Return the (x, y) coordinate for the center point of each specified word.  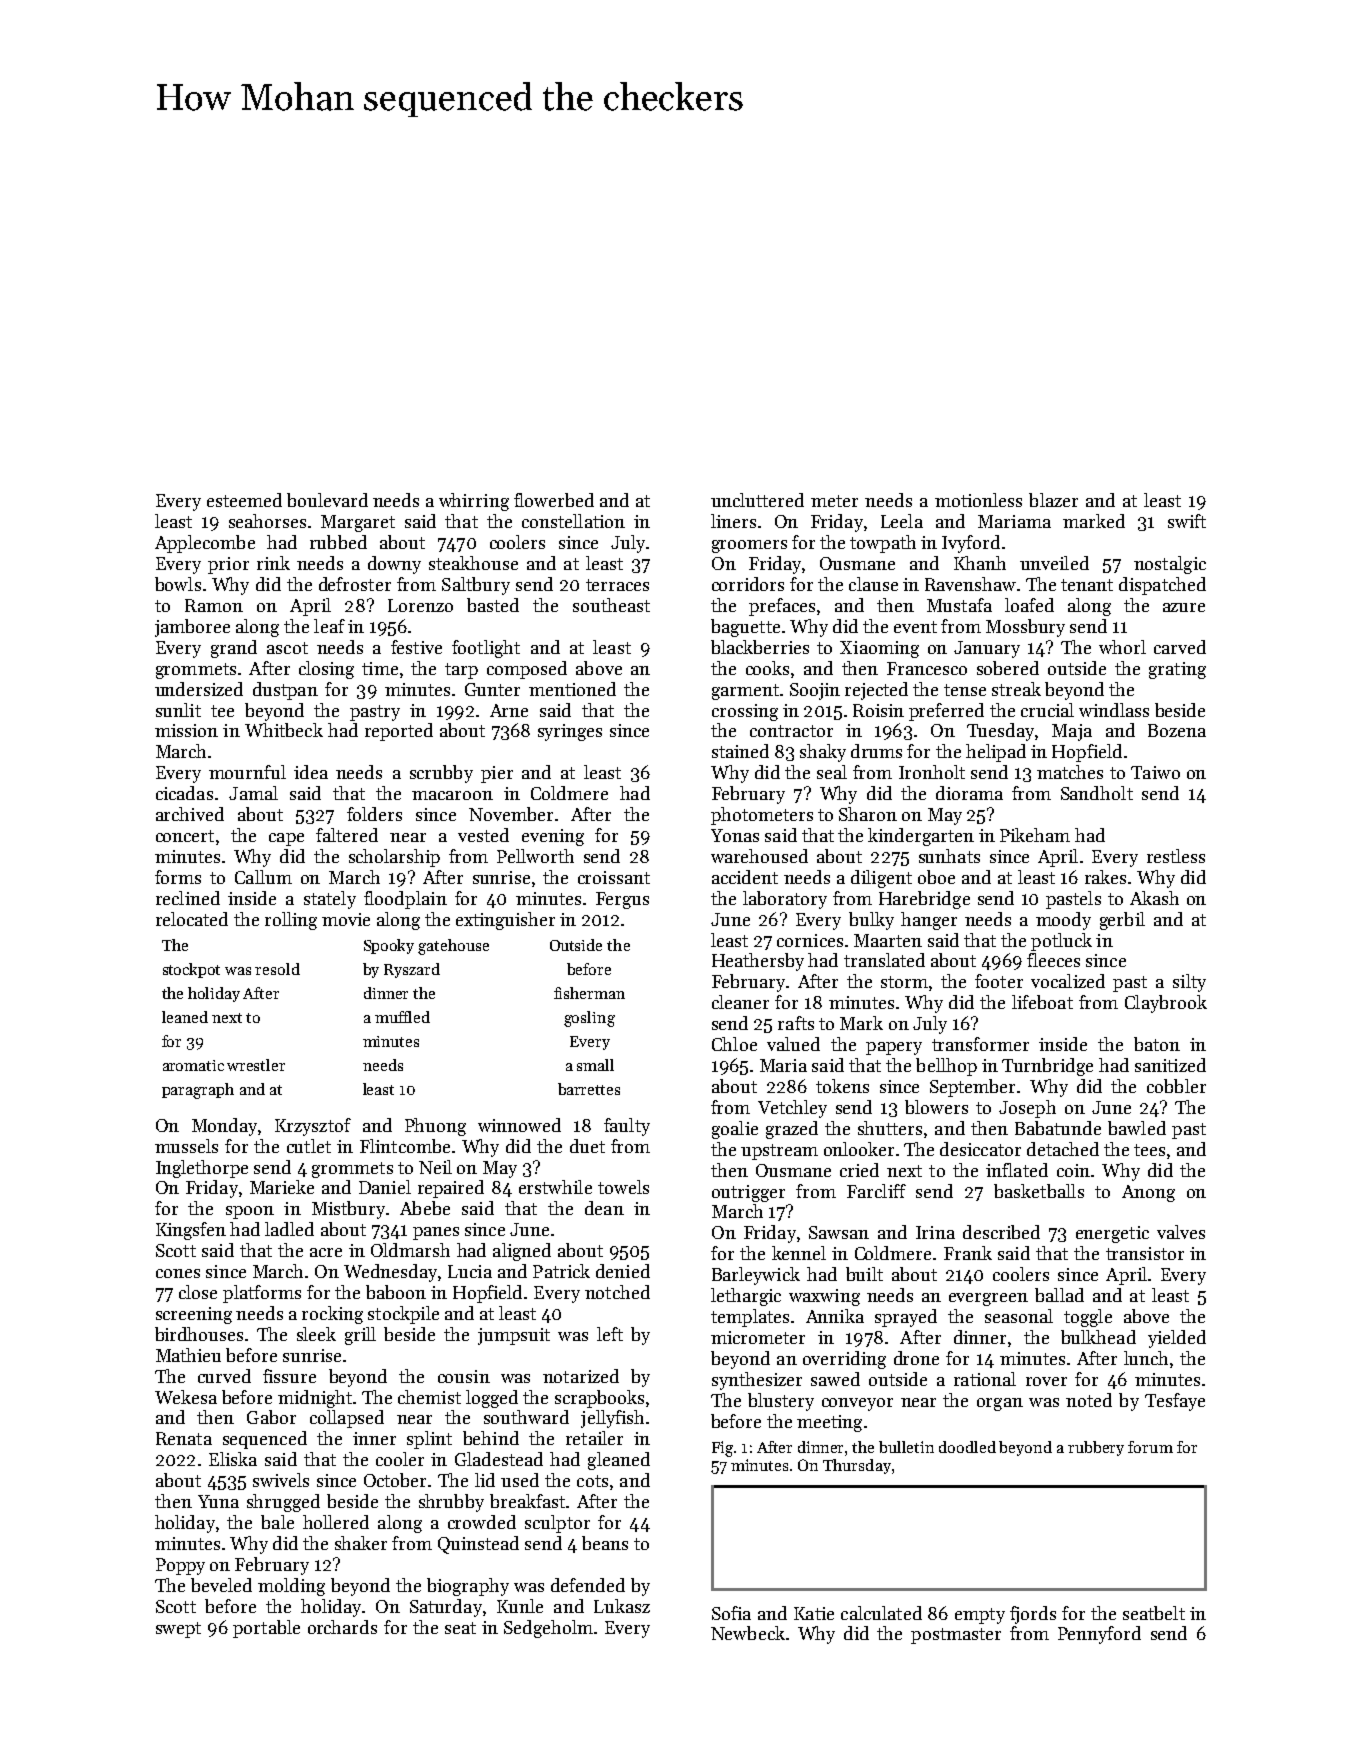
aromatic (193, 1065)
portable (266, 1629)
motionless (978, 500)
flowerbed (554, 500)
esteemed (244, 500)
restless (1176, 856)
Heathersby (758, 962)
